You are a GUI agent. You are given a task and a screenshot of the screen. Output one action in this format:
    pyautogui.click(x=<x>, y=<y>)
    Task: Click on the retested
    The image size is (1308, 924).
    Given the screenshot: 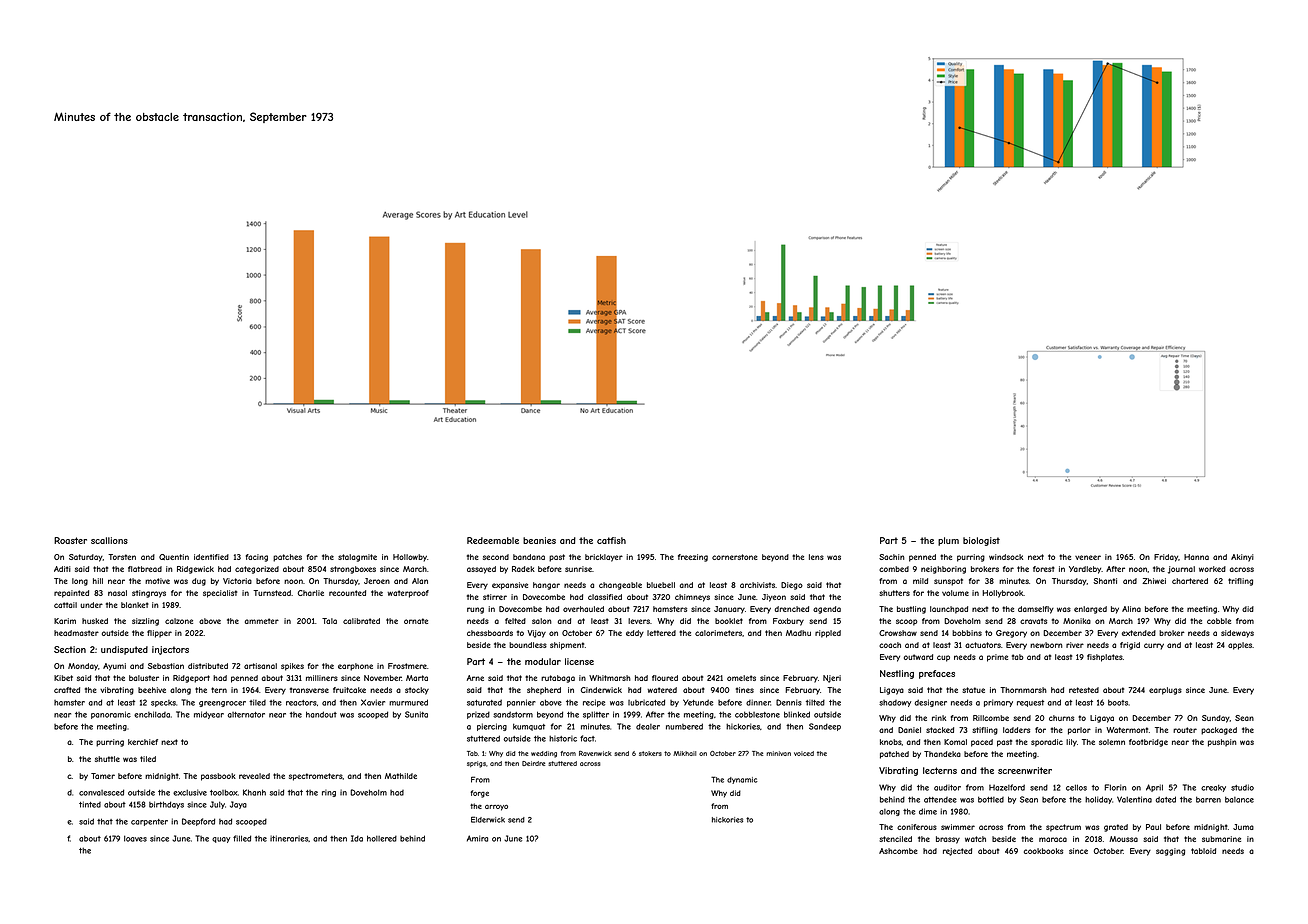 What is the action you would take?
    pyautogui.click(x=1084, y=690)
